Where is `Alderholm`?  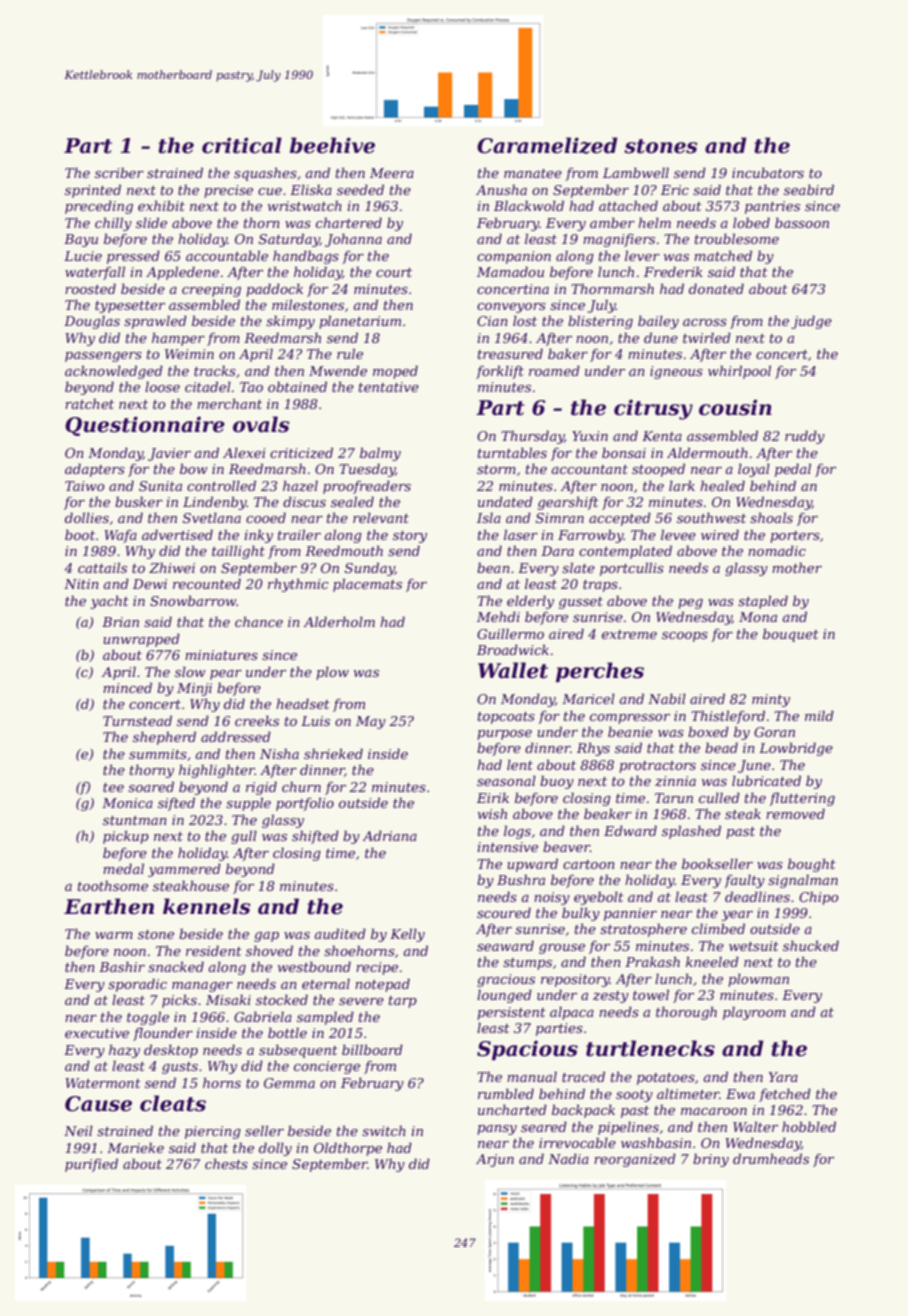
Alderholm is located at coordinates (339, 621).
